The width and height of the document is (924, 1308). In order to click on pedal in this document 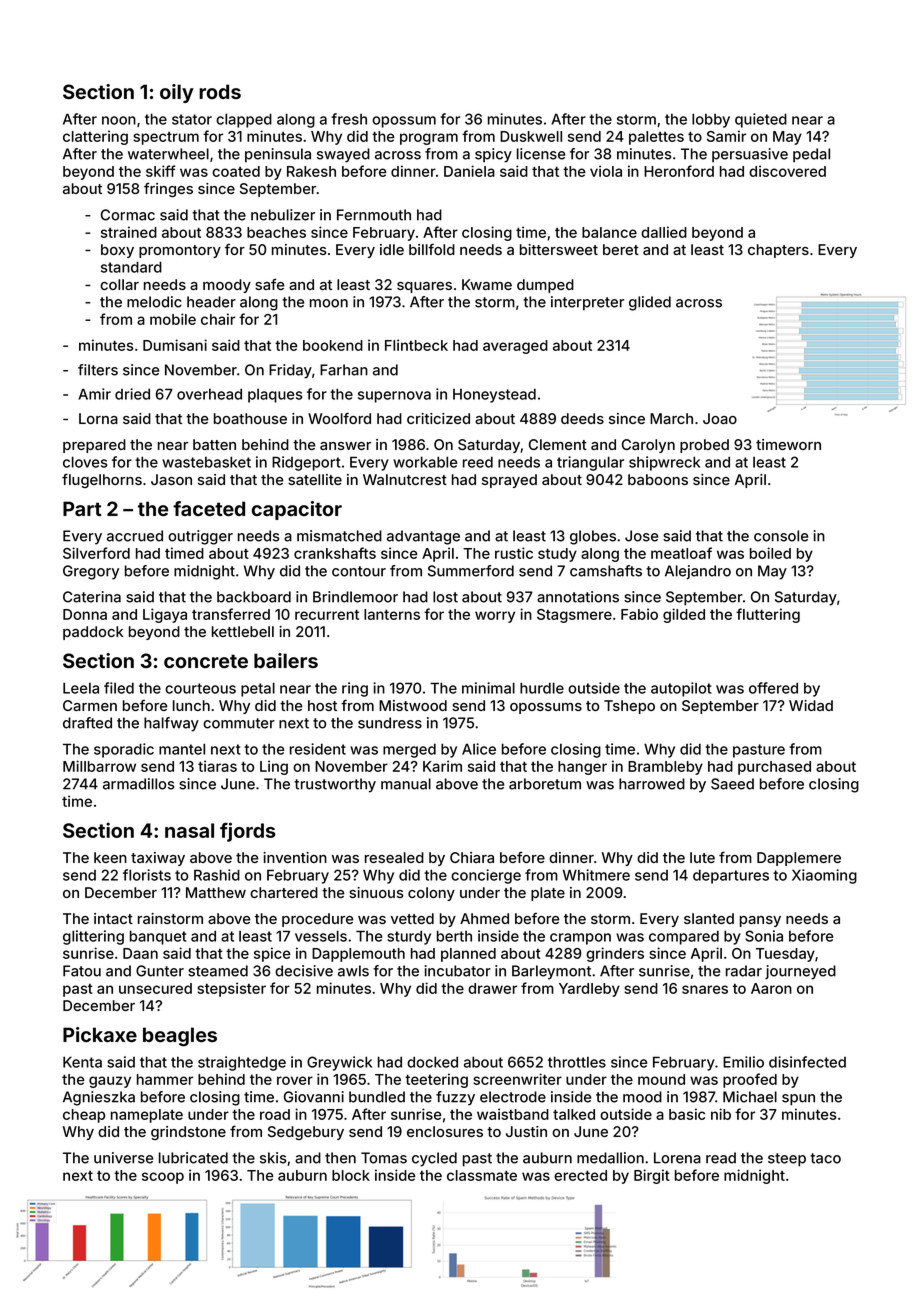, I will do `click(811, 155)`.
